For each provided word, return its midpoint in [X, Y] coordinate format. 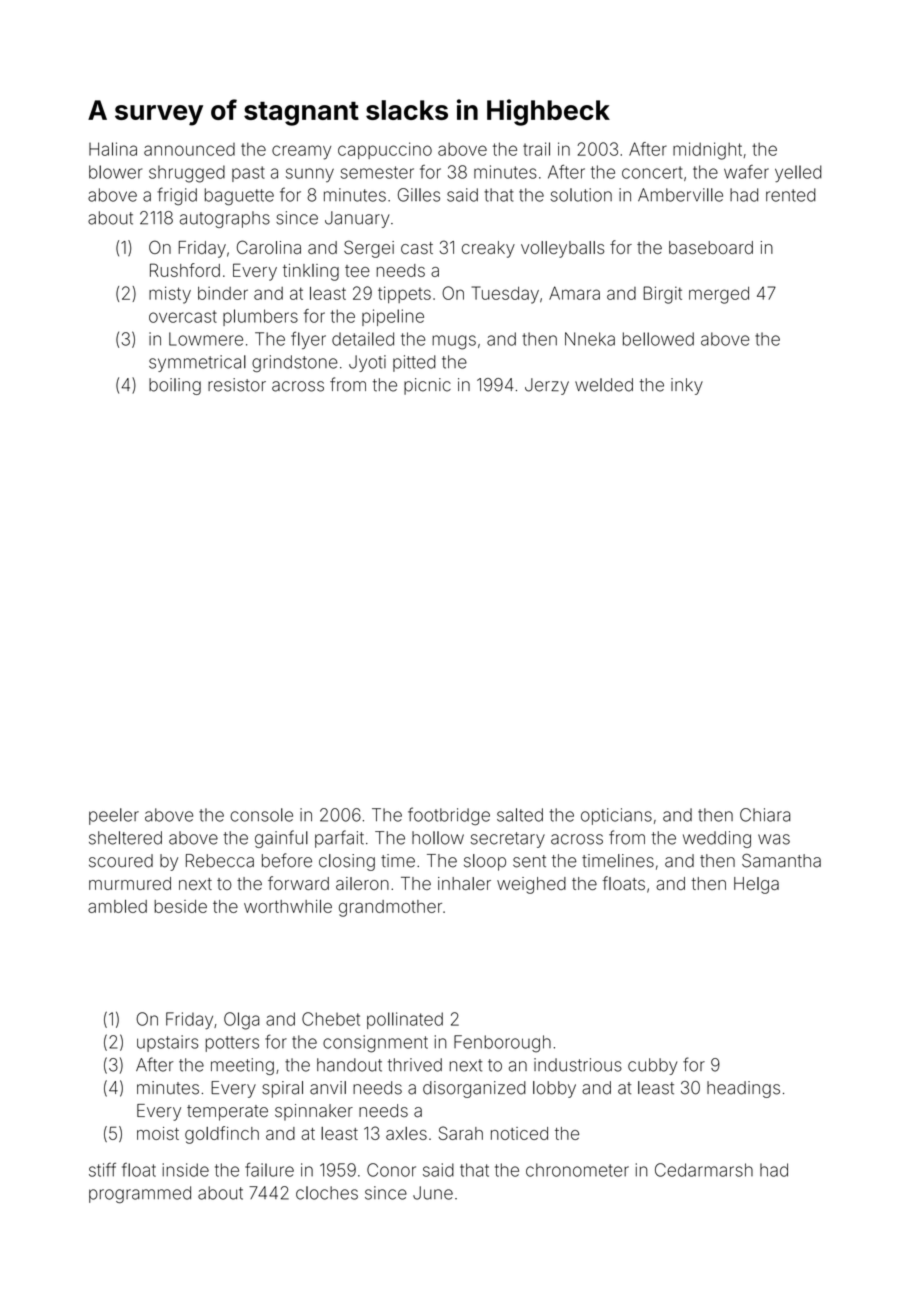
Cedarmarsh [704, 1170]
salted [520, 815]
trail [536, 149]
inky [687, 386]
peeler [114, 816]
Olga [241, 1021]
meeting [242, 1066]
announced [189, 149]
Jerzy [547, 386]
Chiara [765, 815]
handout [349, 1065]
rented [791, 195]
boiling [175, 386]
